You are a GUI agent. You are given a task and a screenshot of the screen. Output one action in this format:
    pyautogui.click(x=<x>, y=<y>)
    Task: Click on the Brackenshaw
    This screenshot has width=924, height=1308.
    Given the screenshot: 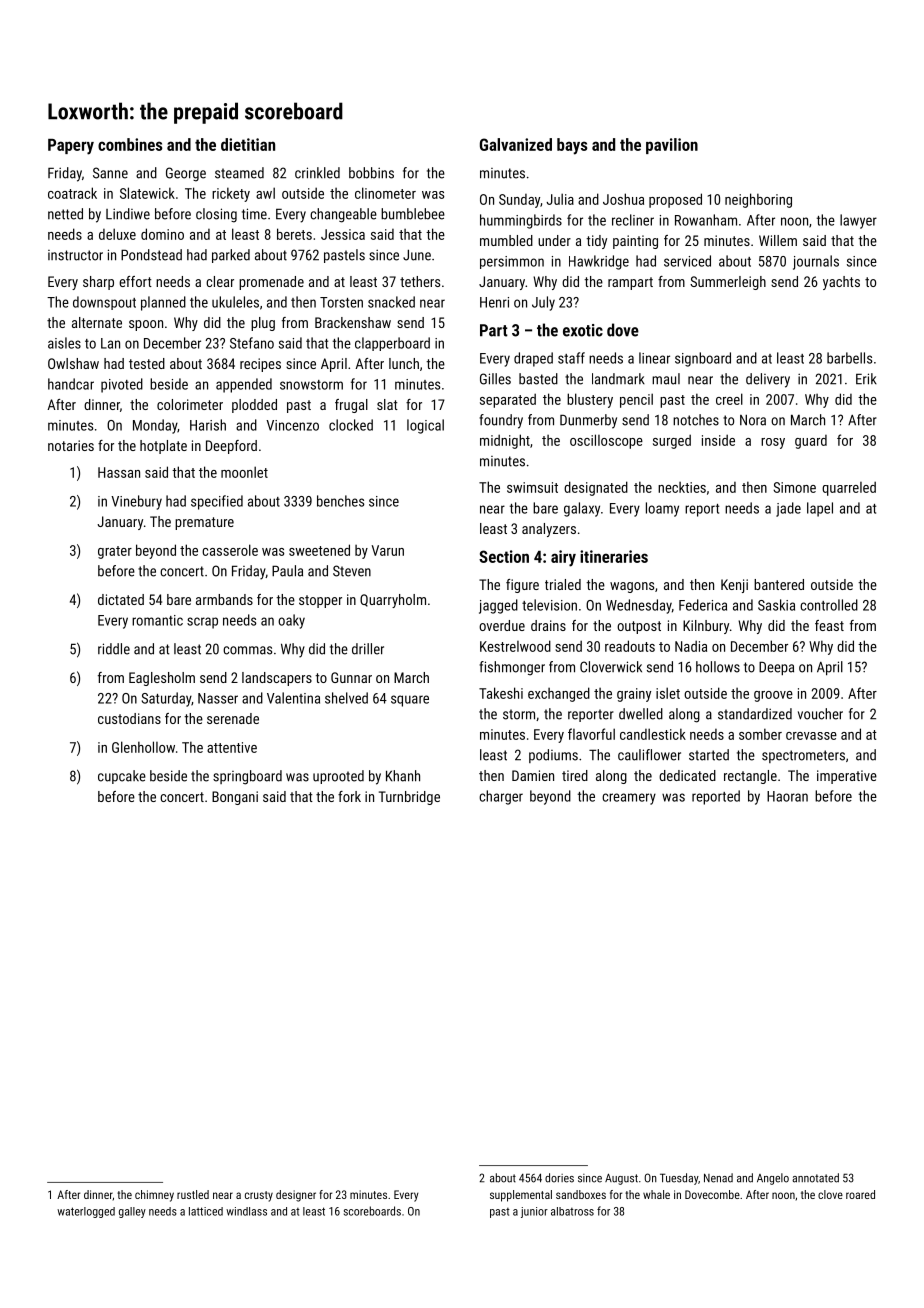 What is the action you would take?
    pyautogui.click(x=353, y=322)
